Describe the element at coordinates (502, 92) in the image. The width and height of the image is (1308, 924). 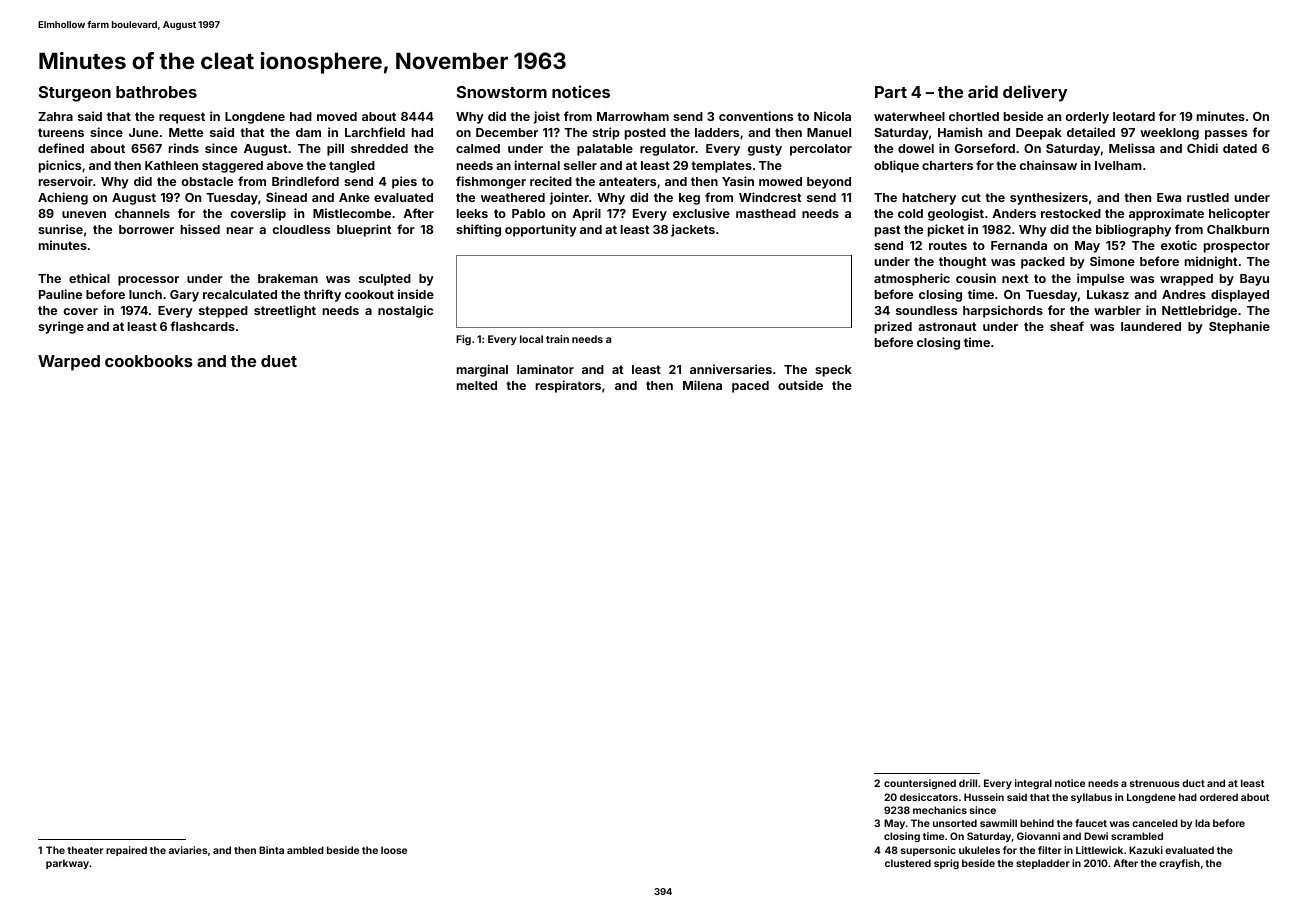
I see `Snowstorm` at that location.
